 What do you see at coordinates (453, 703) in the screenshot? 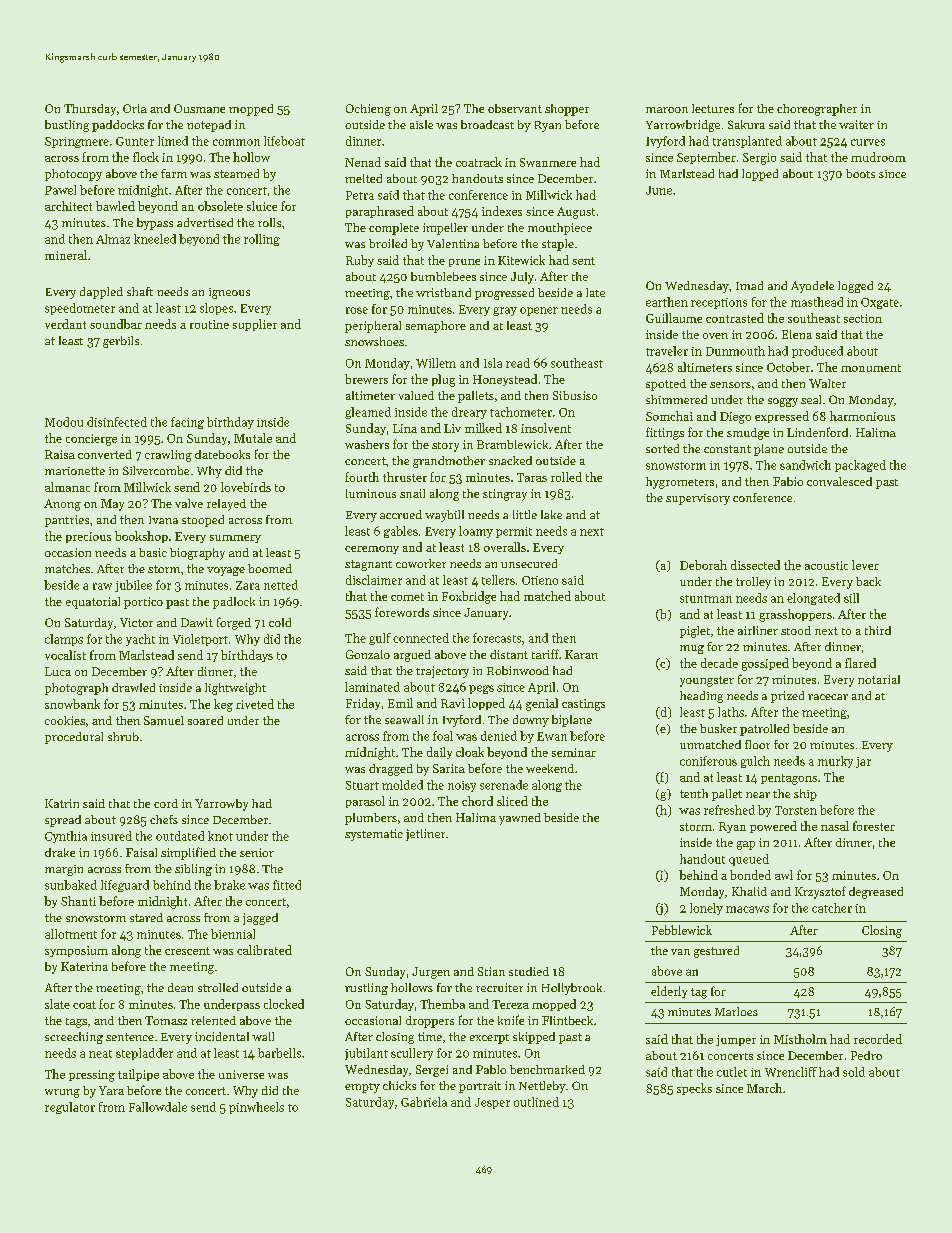
I see `Ravi` at bounding box center [453, 703].
